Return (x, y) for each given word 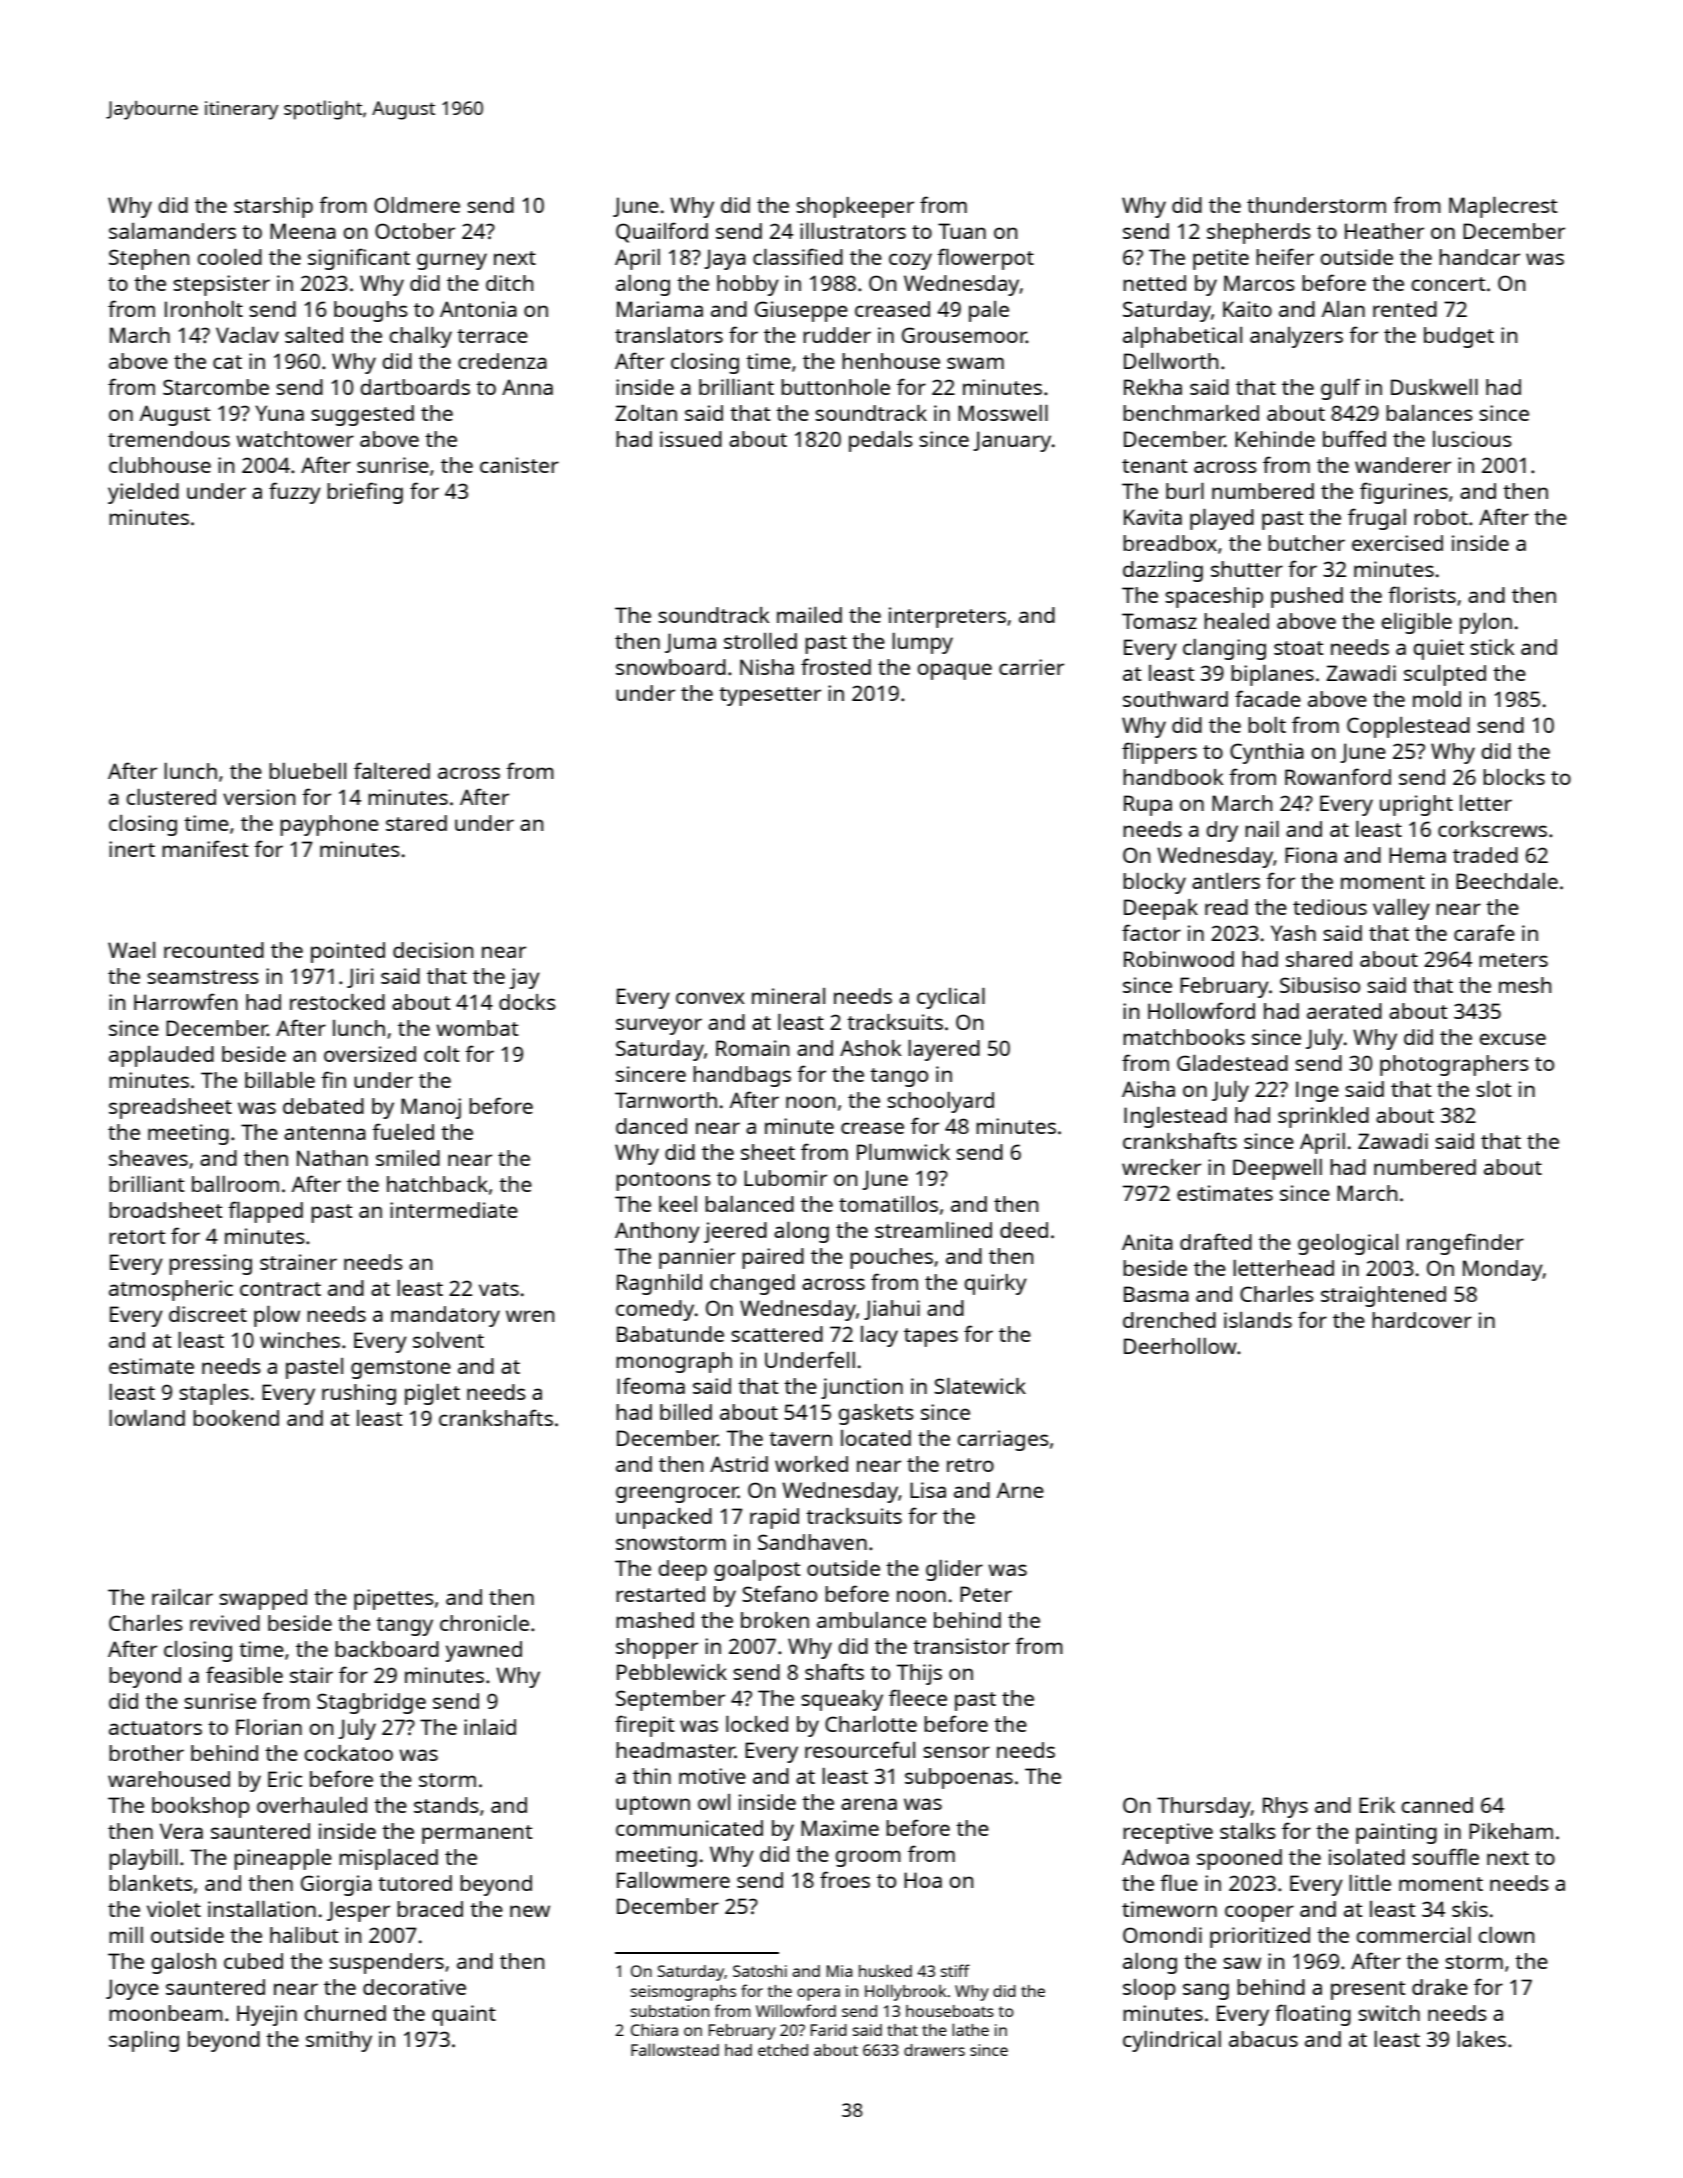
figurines (1404, 493)
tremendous (169, 439)
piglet (432, 1394)
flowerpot (985, 259)
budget (1459, 337)
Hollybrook (905, 1992)
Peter (986, 1594)
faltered (392, 770)
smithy (339, 2041)
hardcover (1422, 1320)
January (1012, 441)
